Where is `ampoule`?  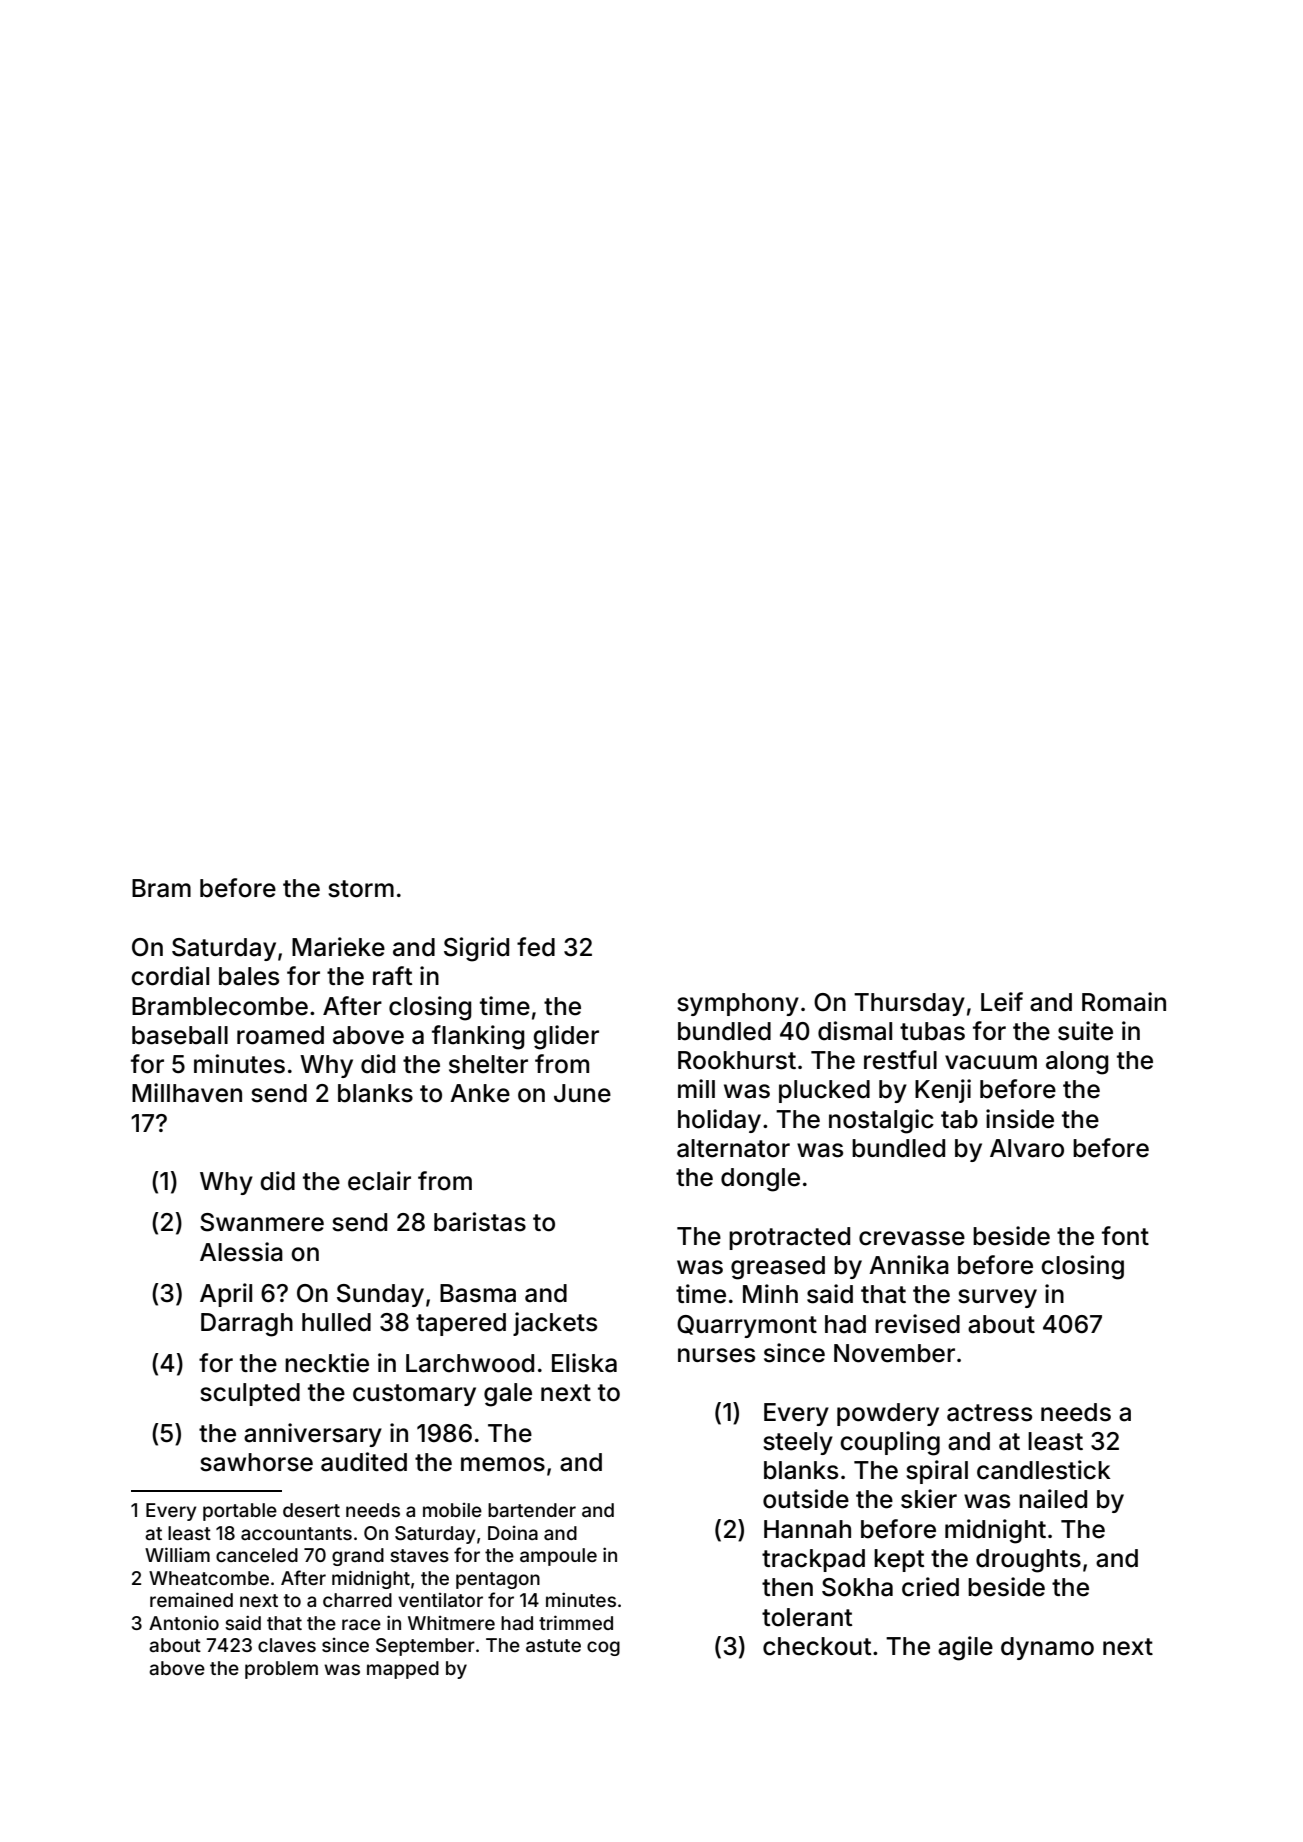 ampoule is located at coordinates (558, 1557).
